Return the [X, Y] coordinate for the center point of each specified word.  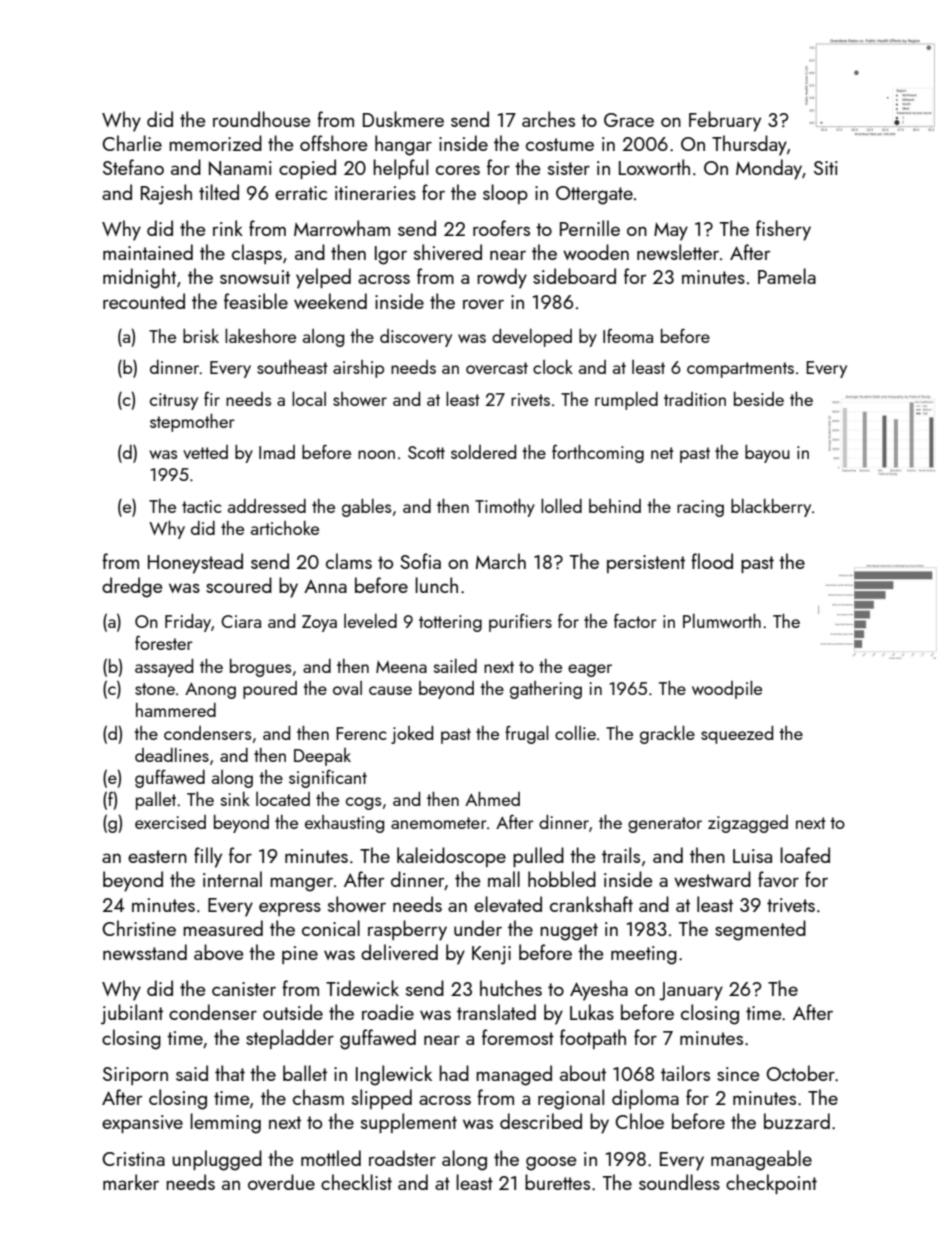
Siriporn [135, 1076]
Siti [826, 168]
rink [228, 228]
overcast [497, 368]
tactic [201, 506]
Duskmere [403, 119]
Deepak [322, 757]
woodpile [727, 689]
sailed [455, 666]
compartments [740, 370]
